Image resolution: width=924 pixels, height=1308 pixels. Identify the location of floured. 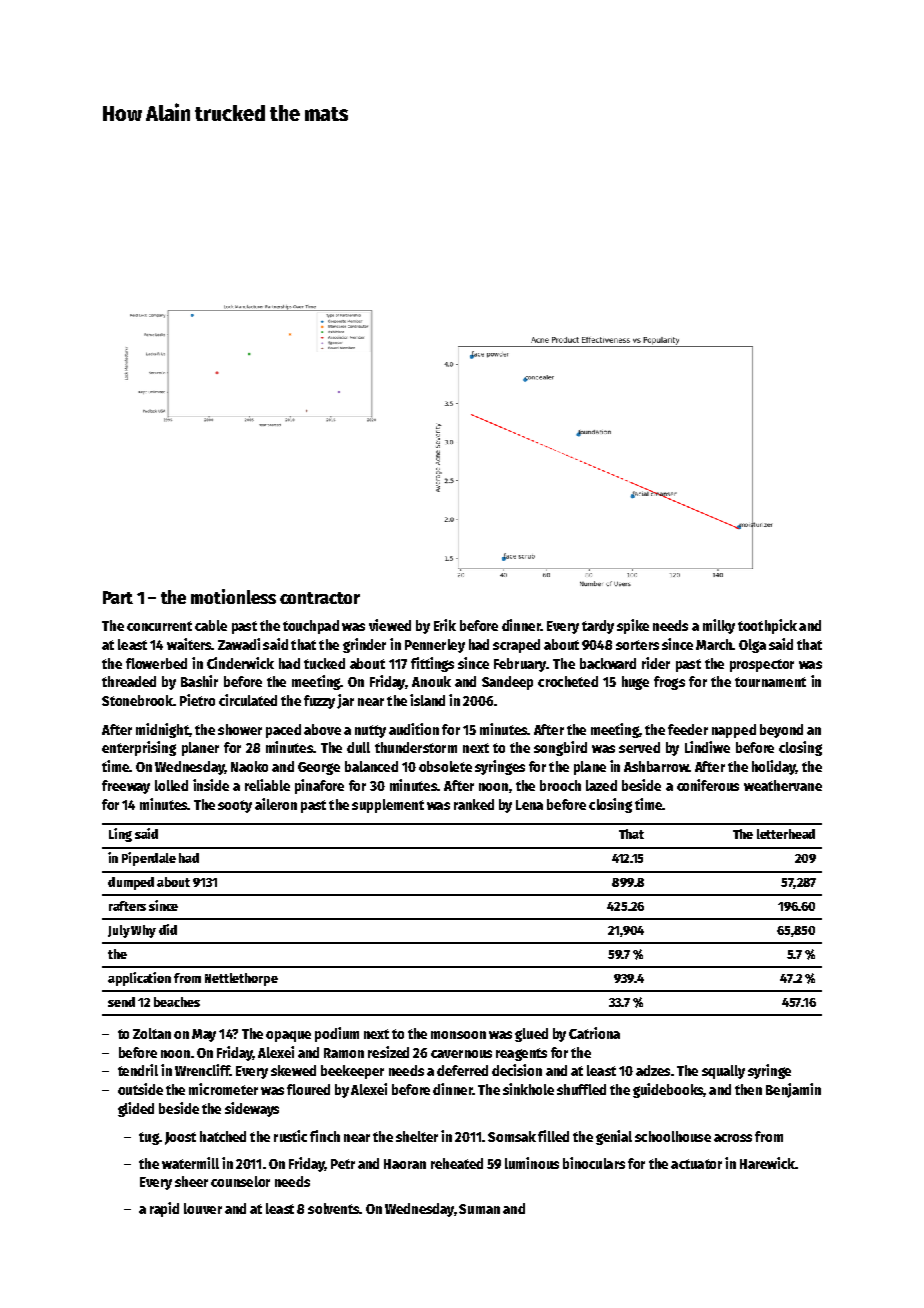
(308, 1089).
